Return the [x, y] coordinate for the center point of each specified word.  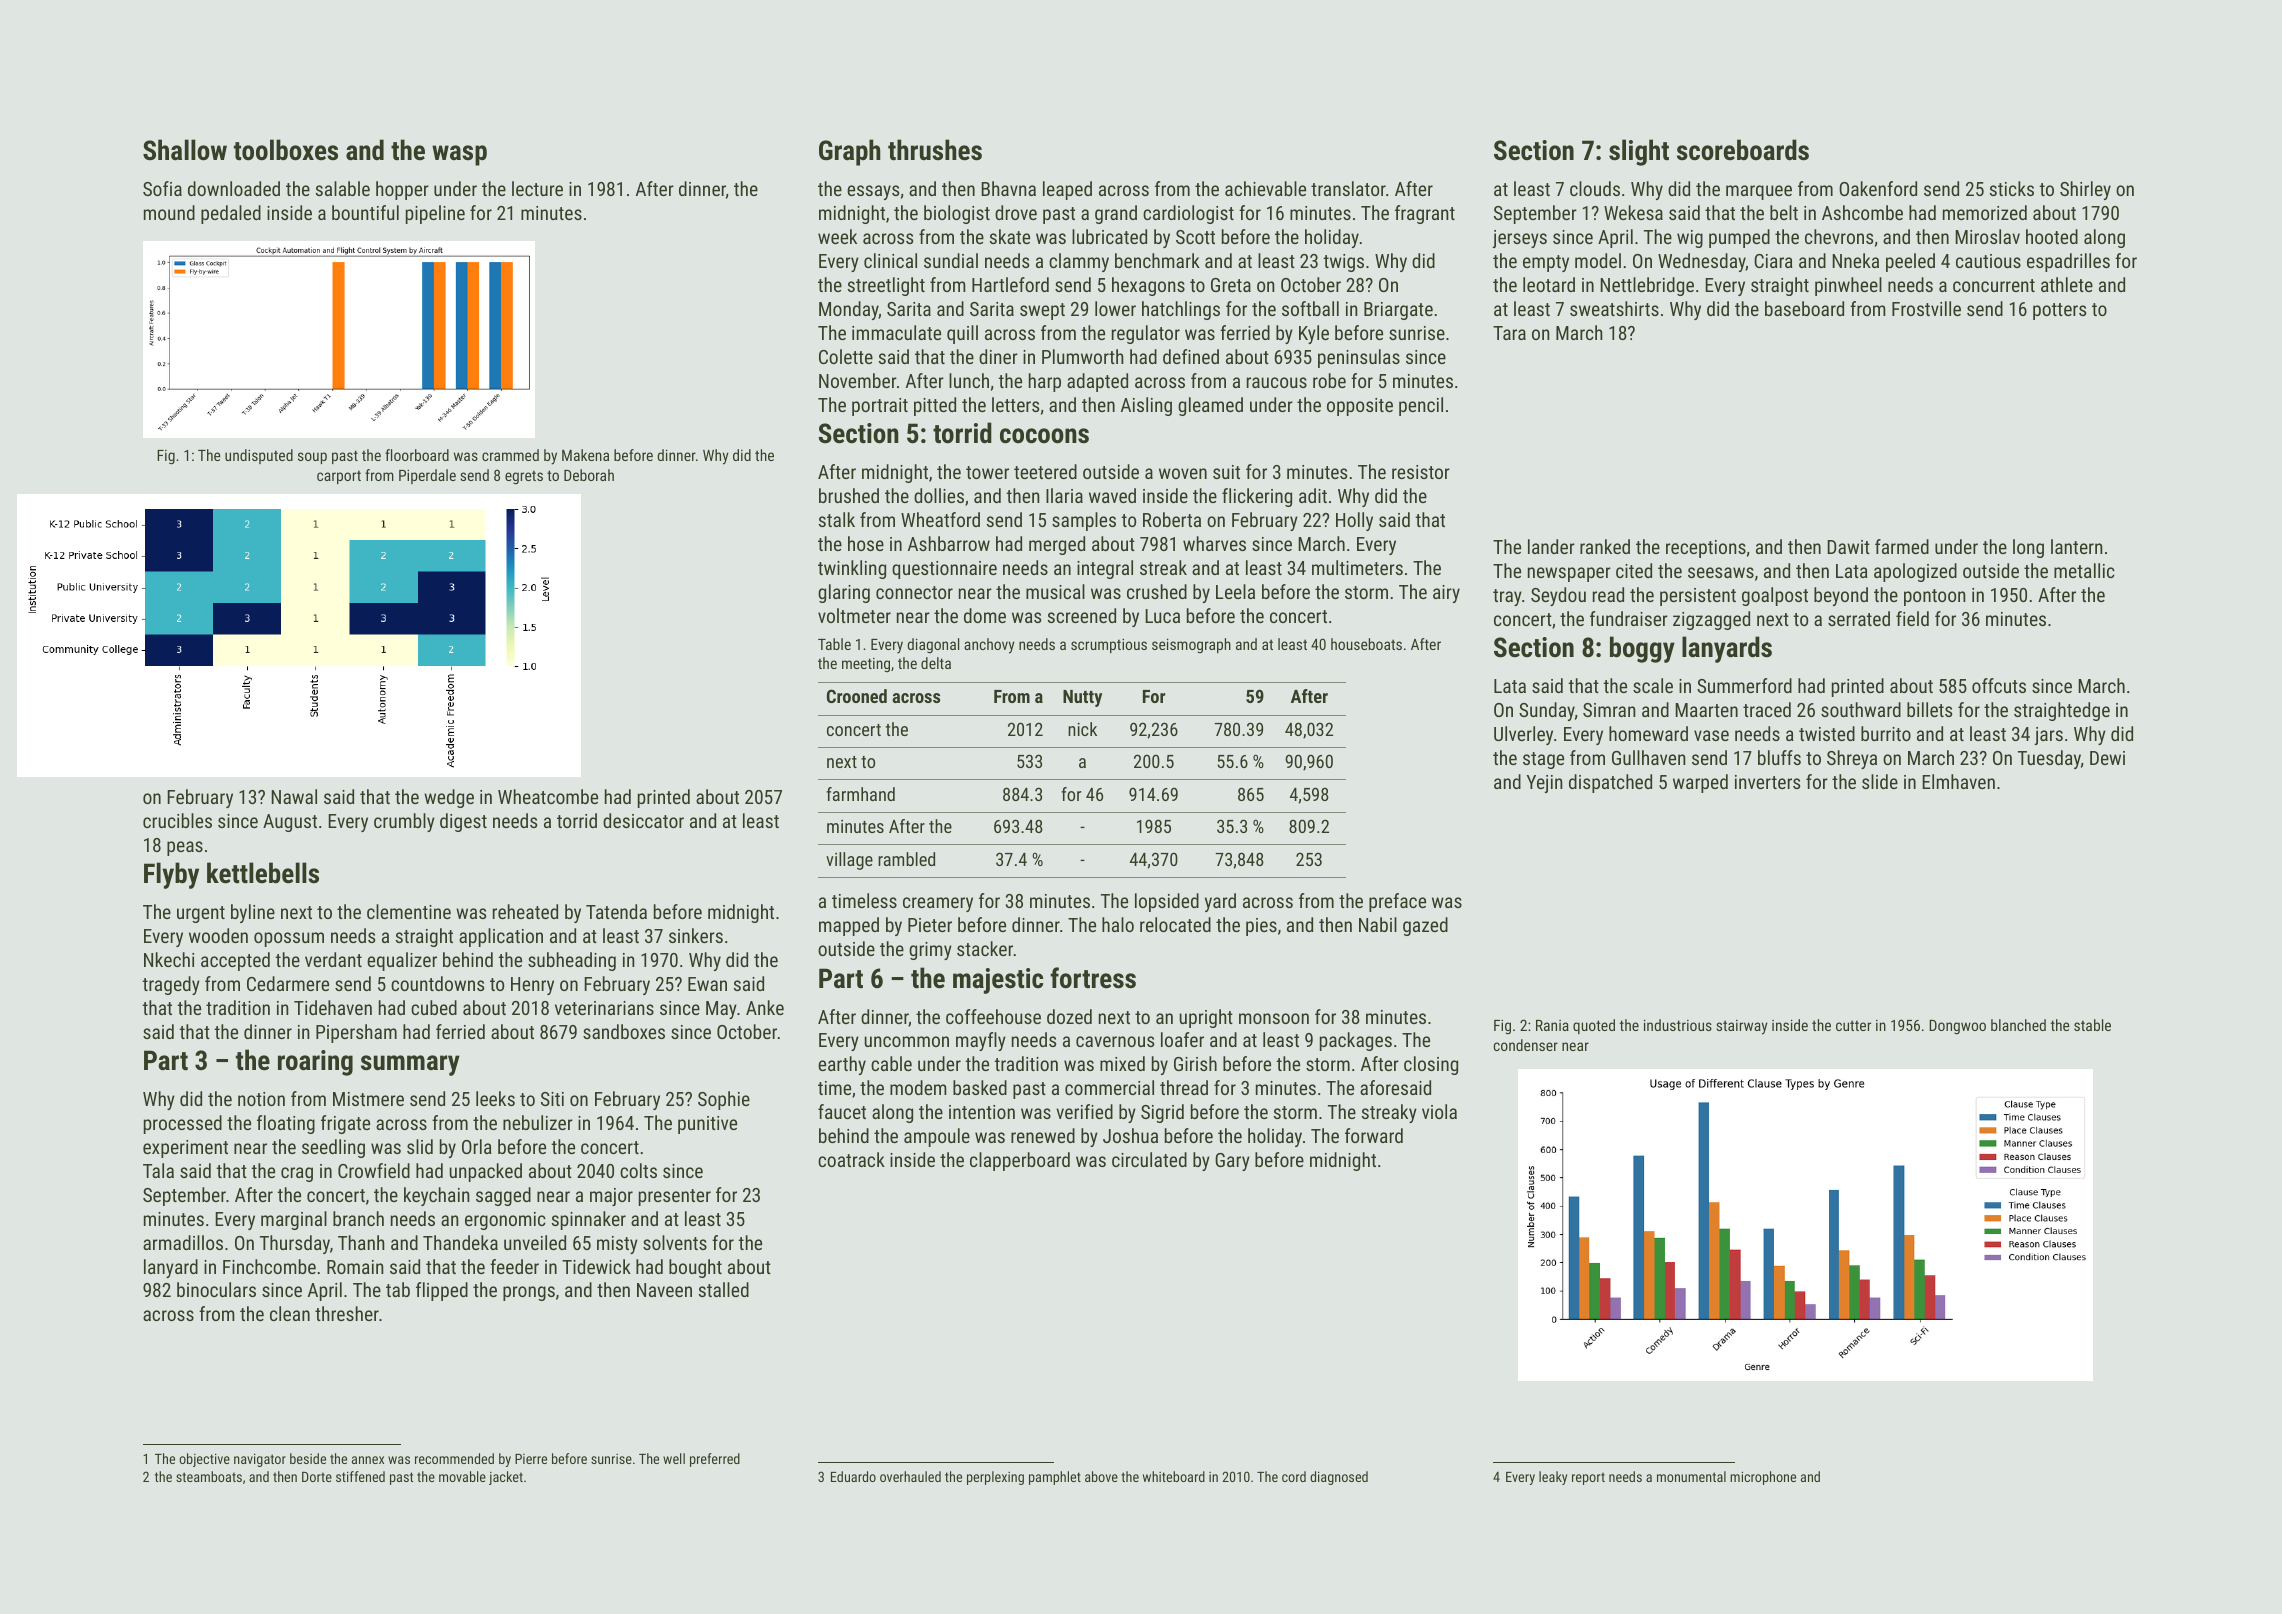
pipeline [435, 214]
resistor [1421, 472]
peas [185, 848]
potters [2059, 311]
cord [1294, 1476]
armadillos [183, 1242]
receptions [1706, 549]
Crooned [857, 696]
